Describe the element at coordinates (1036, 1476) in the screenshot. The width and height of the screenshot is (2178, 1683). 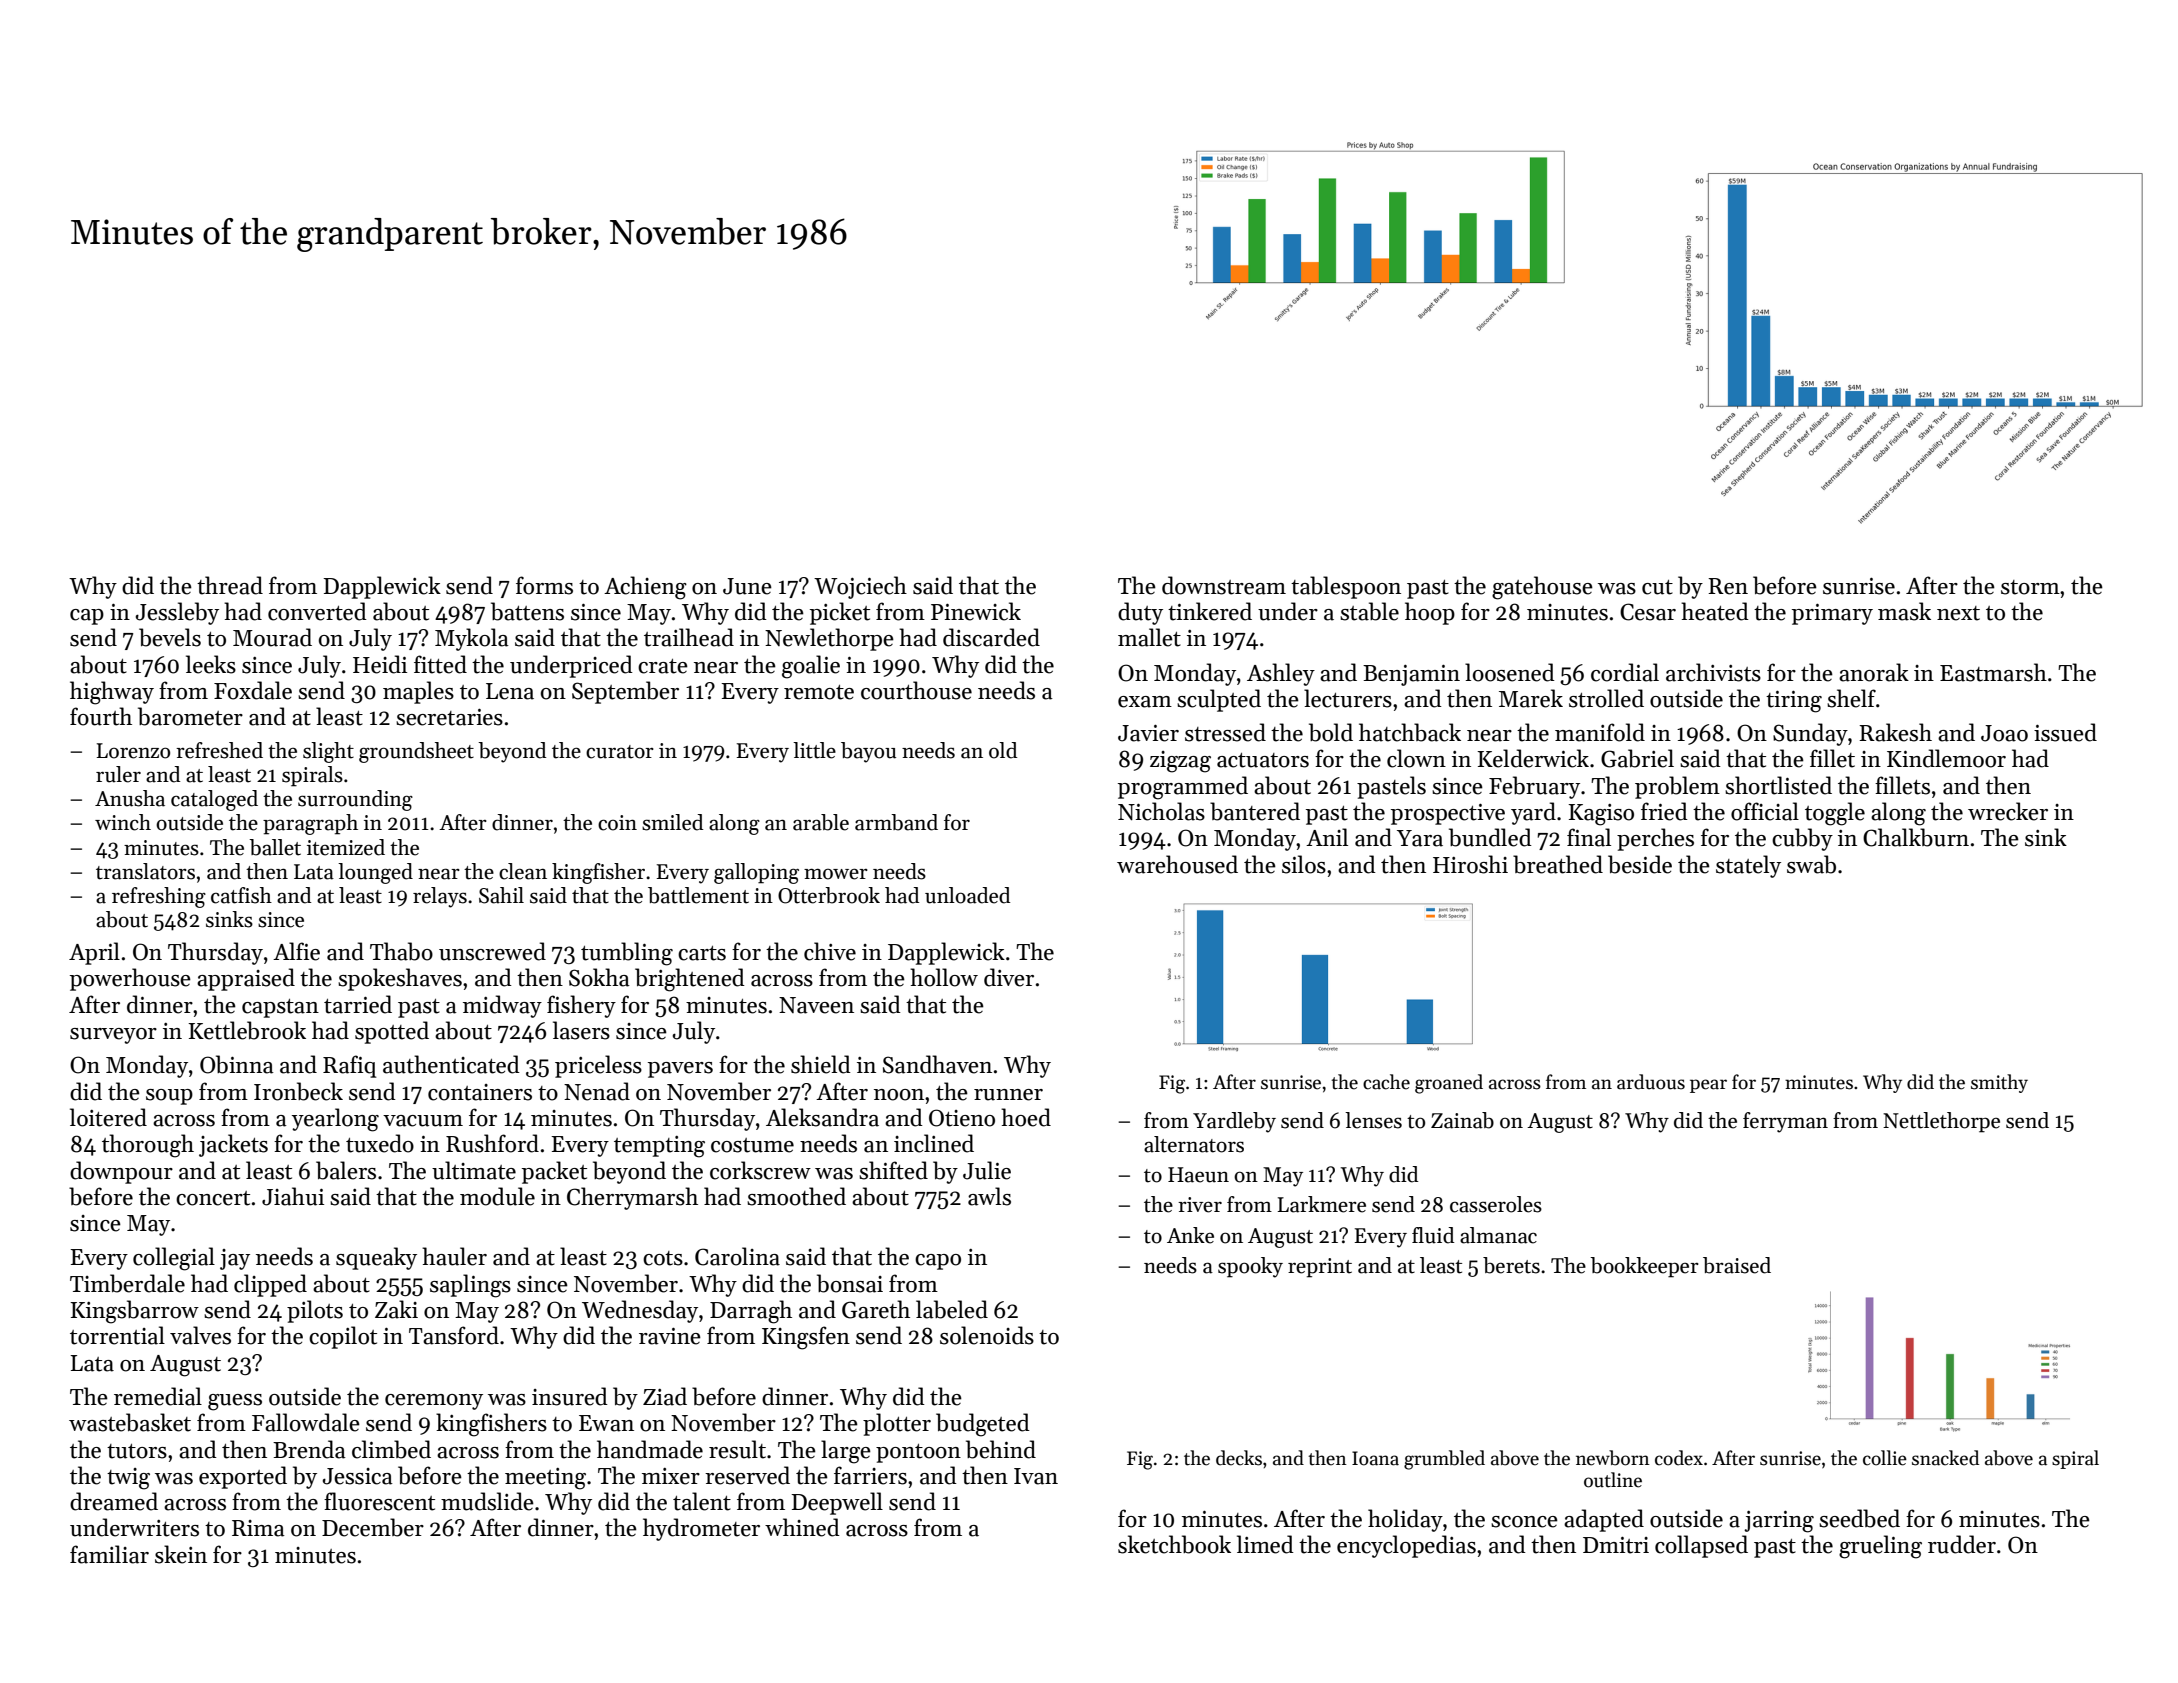
I see `Ivan` at that location.
